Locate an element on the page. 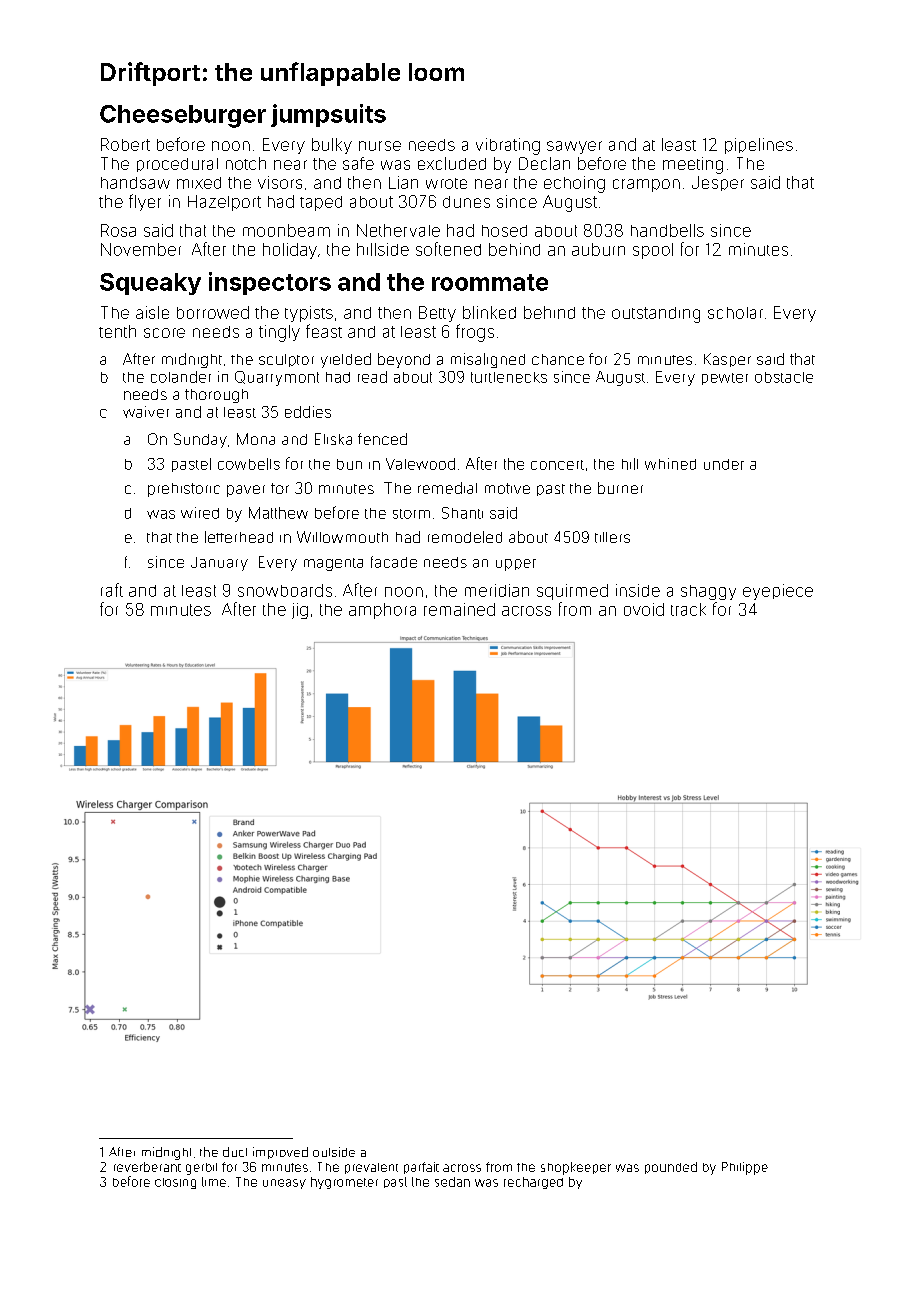  shopkeeper is located at coordinates (576, 1168).
